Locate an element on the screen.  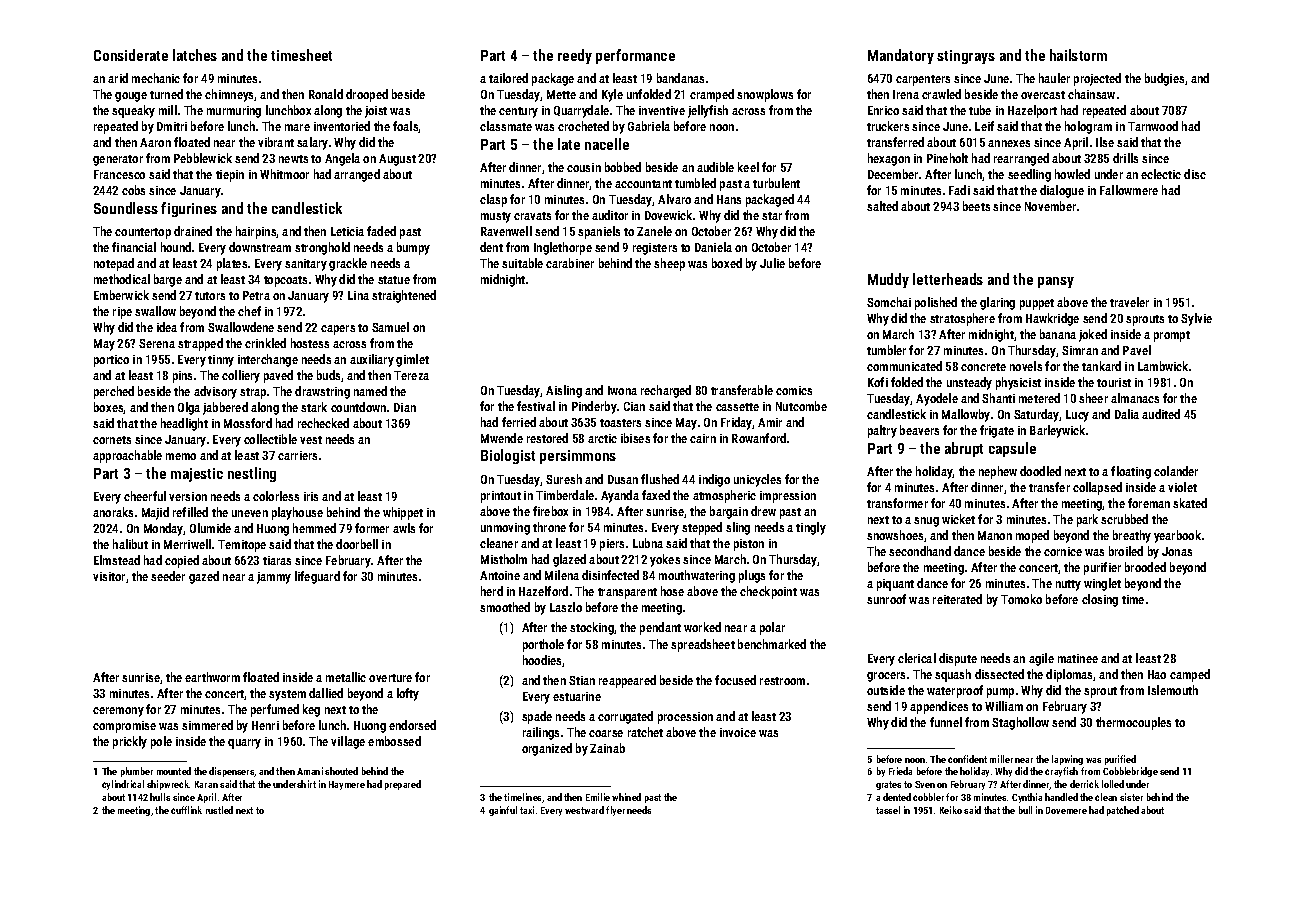
tutors is located at coordinates (210, 296).
